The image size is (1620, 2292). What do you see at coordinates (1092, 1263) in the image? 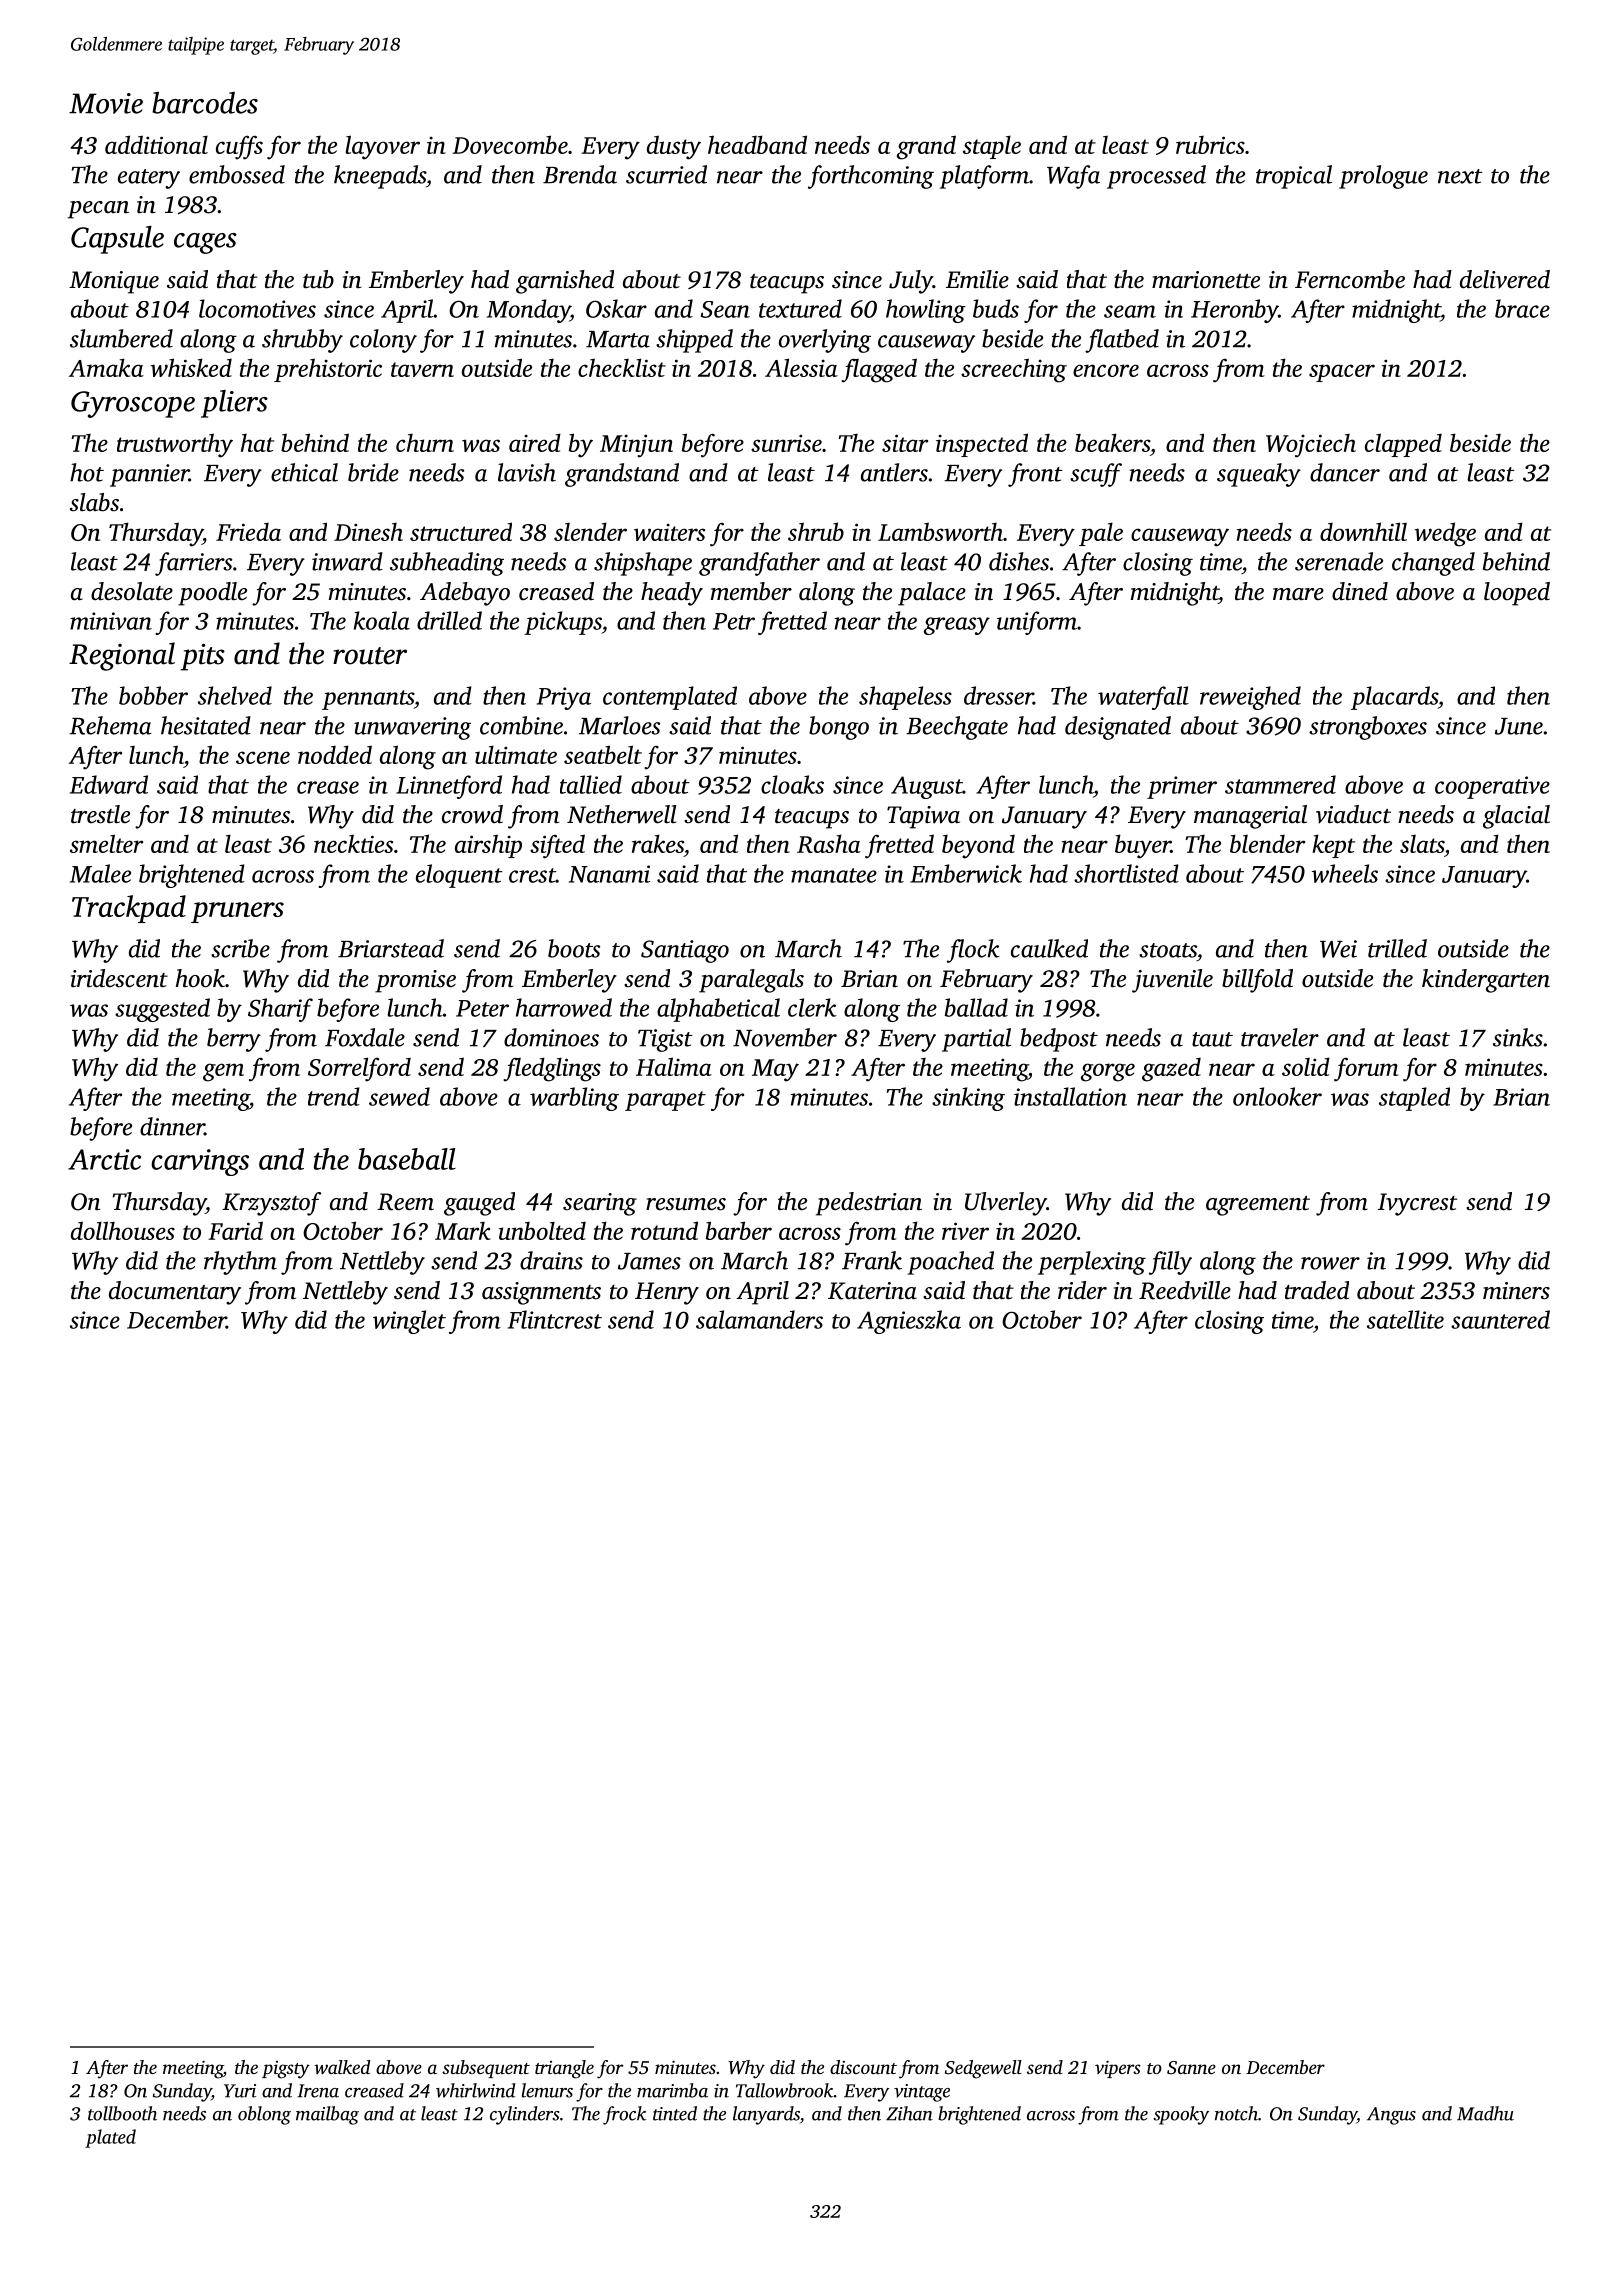
I see `perplexing` at bounding box center [1092, 1263].
